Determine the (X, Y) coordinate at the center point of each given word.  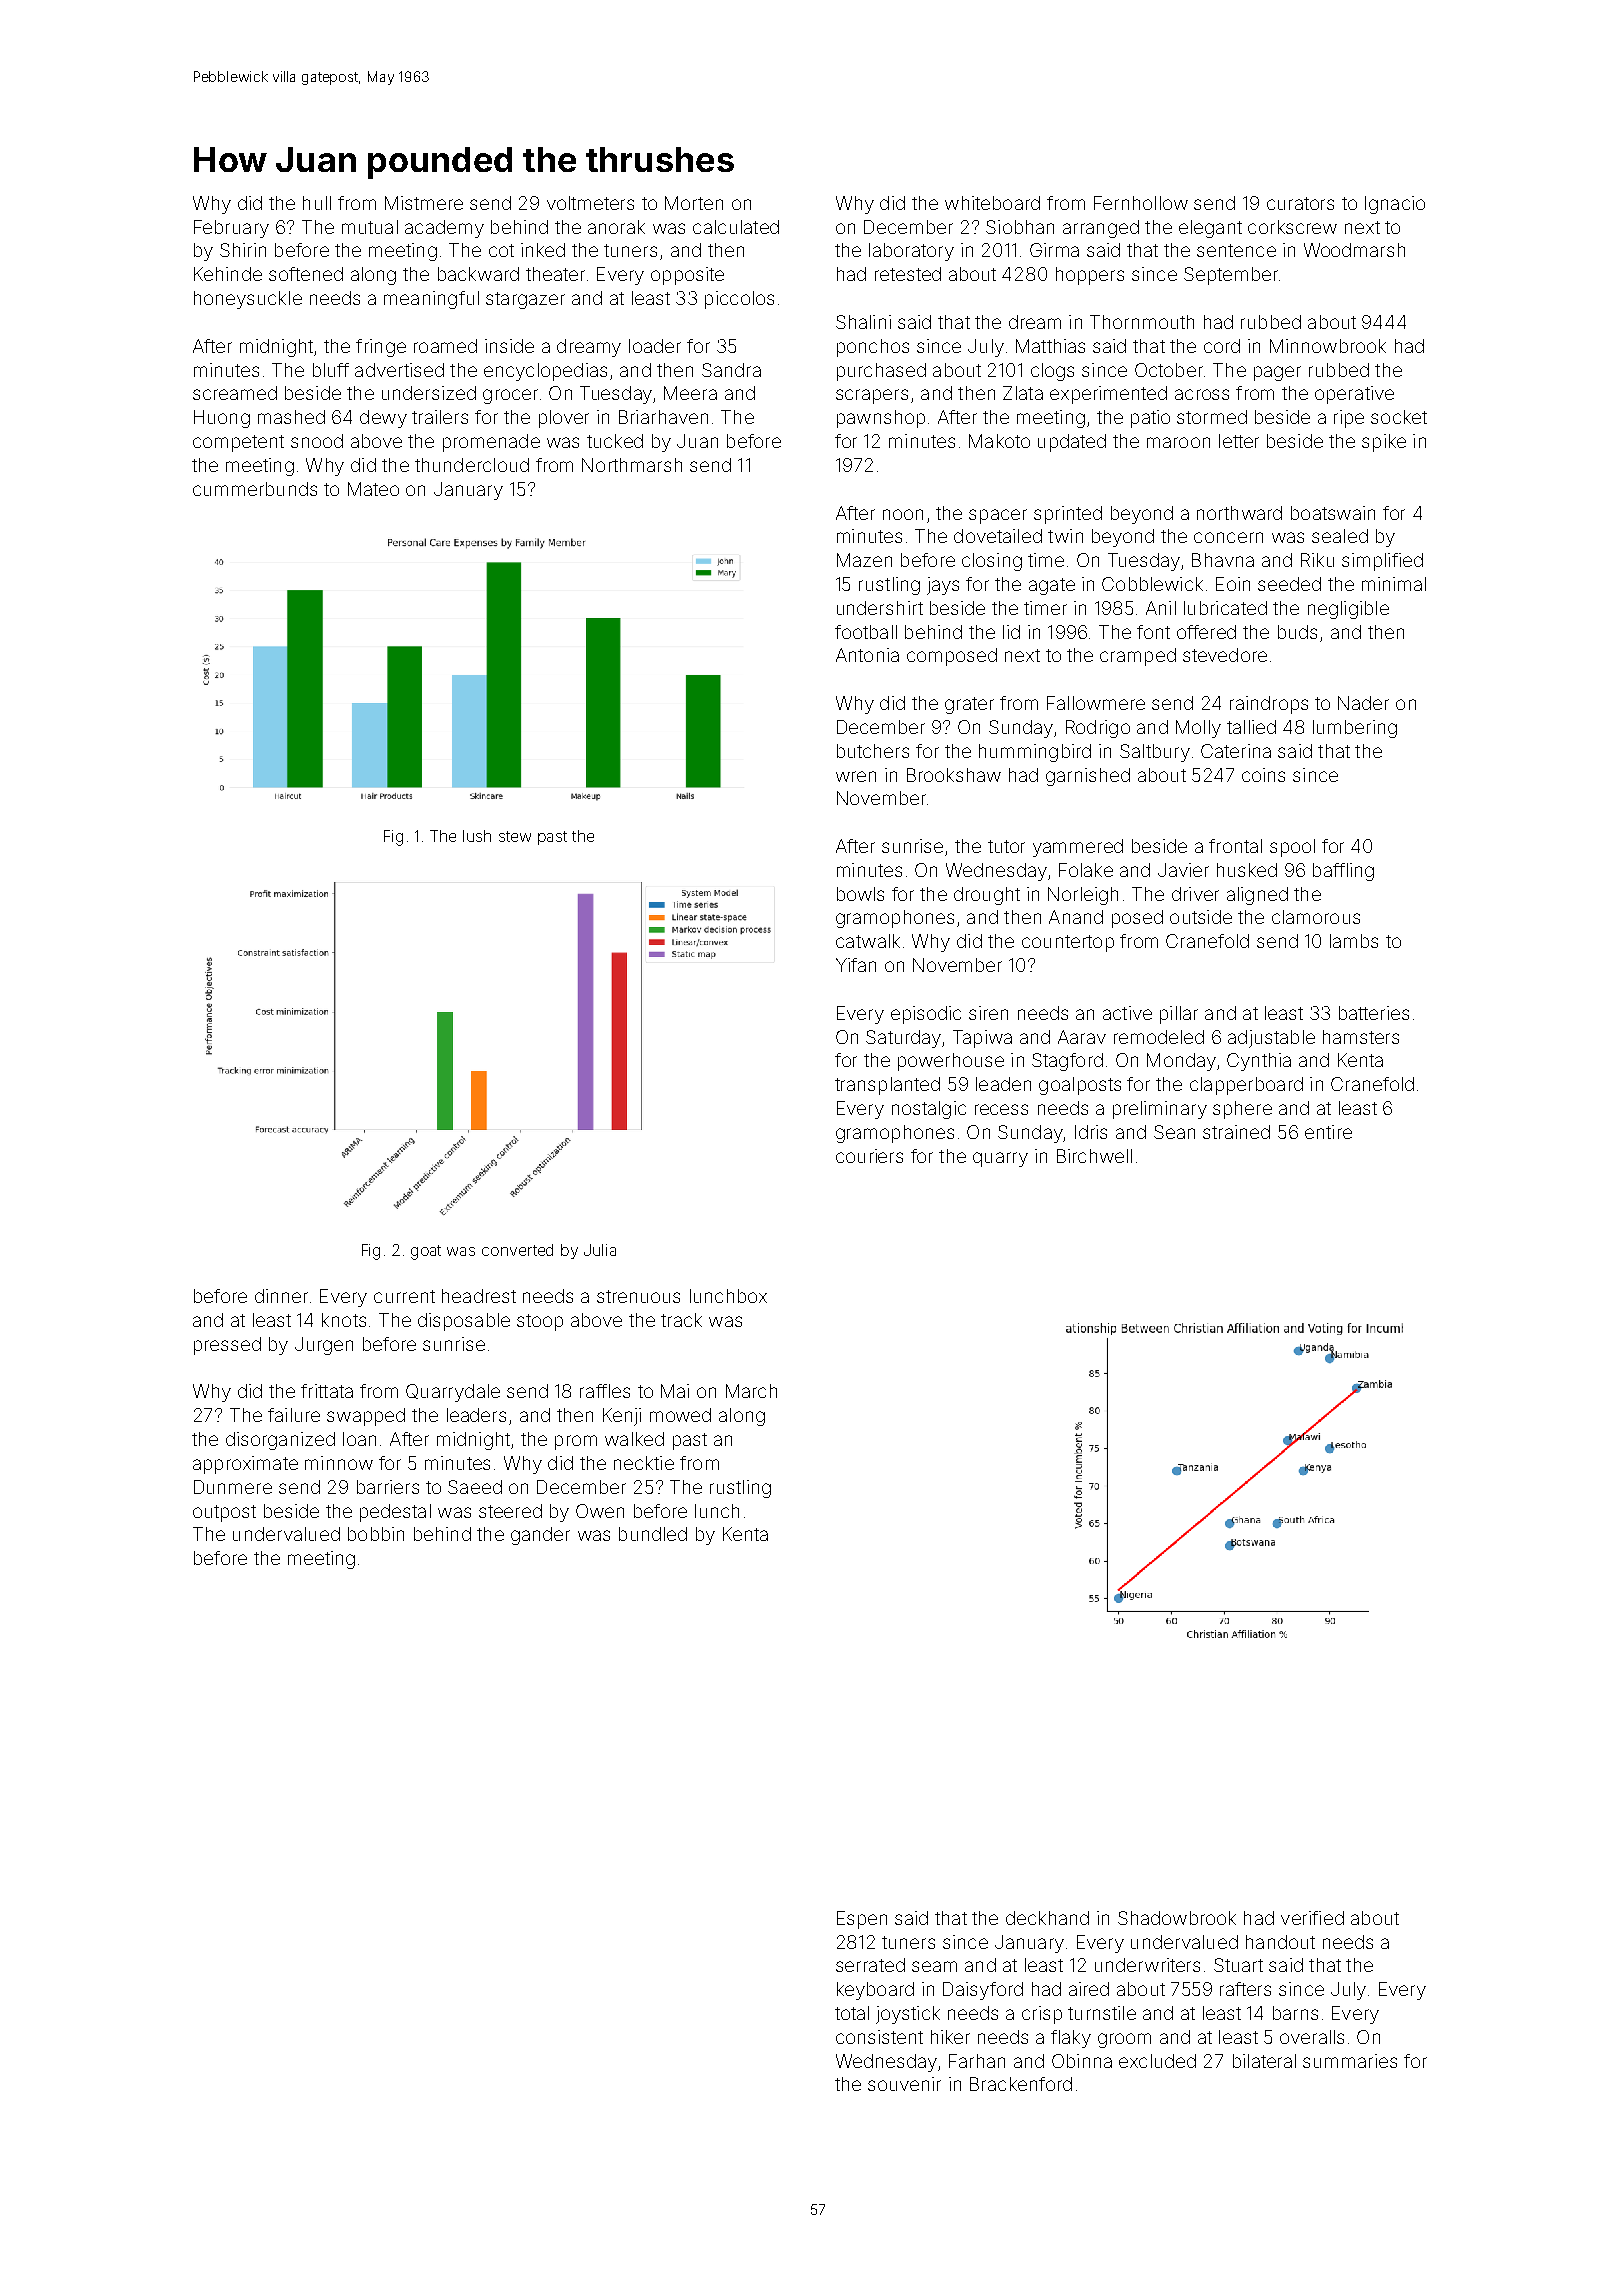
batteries (1374, 1013)
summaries (1350, 2061)
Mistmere (424, 203)
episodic (926, 1015)
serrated (870, 1965)
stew (515, 836)
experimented (1108, 395)
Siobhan (1020, 227)
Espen (862, 1920)
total (852, 2013)
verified (1312, 1918)
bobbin (376, 1534)
